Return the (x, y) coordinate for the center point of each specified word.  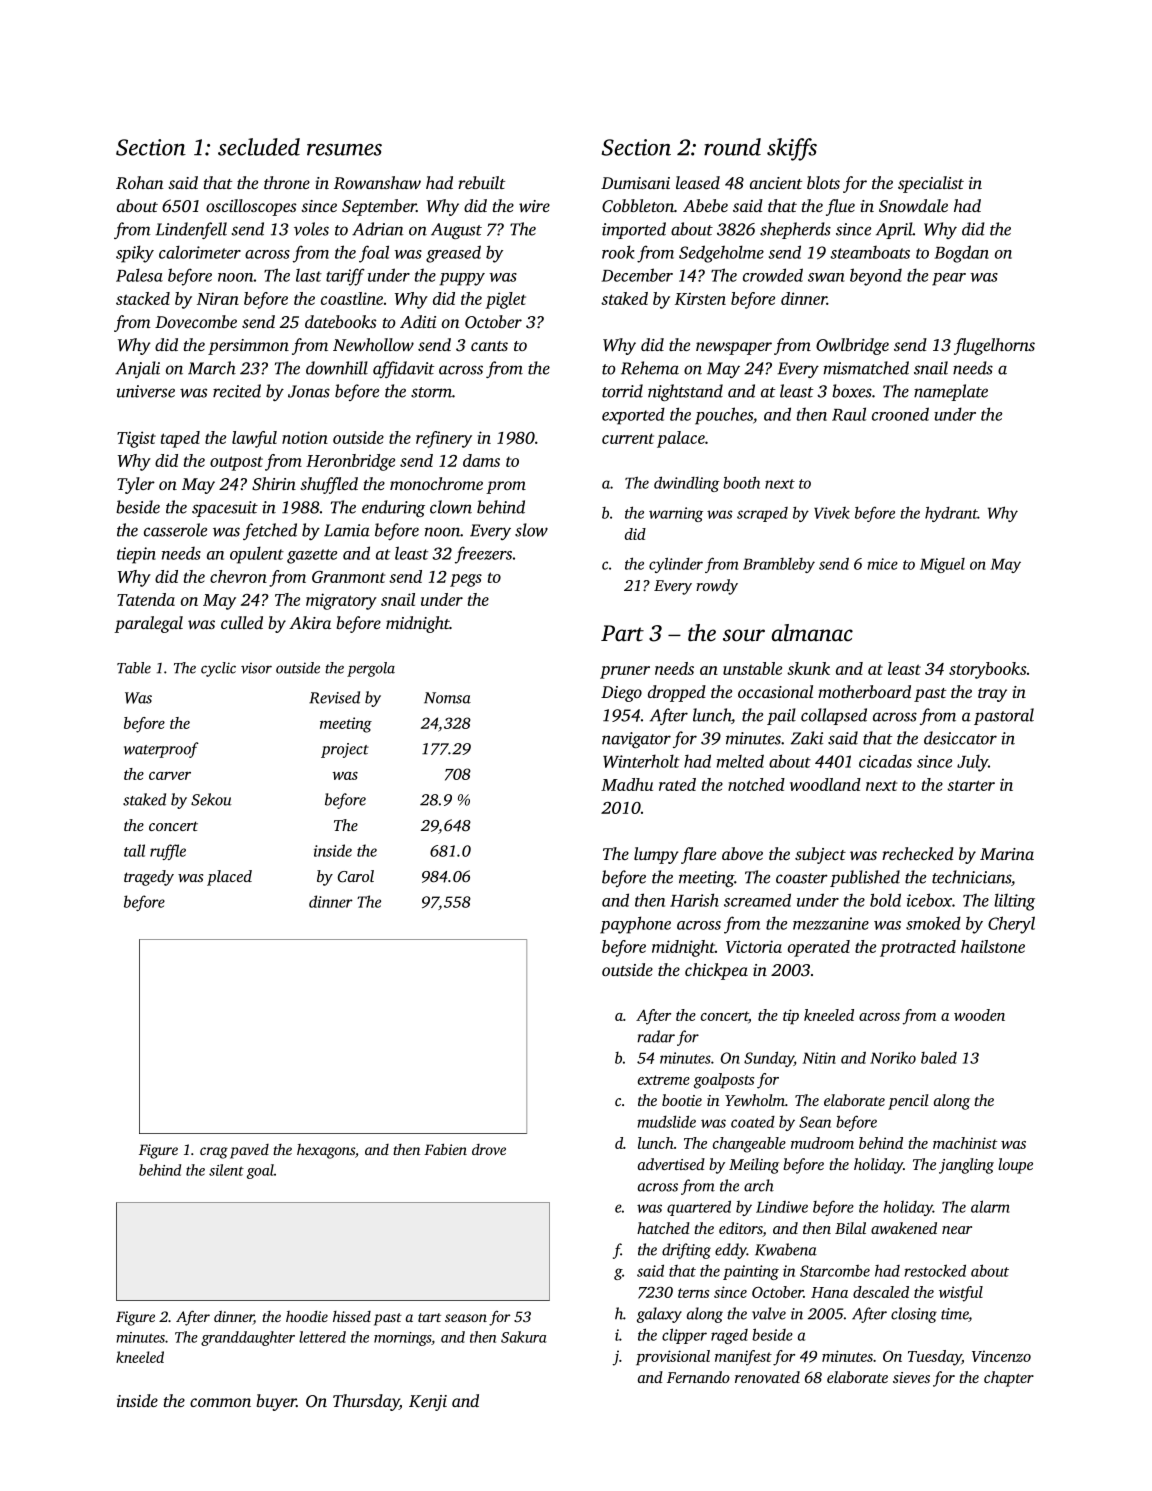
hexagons (326, 1151)
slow (531, 530)
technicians (971, 877)
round (732, 147)
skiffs (792, 149)
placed (229, 878)
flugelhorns (994, 346)
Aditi (418, 321)
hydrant (951, 514)
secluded (259, 147)
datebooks (341, 321)
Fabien (445, 1149)
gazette (312, 556)
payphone (635, 925)
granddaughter (248, 1338)
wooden (979, 1015)
